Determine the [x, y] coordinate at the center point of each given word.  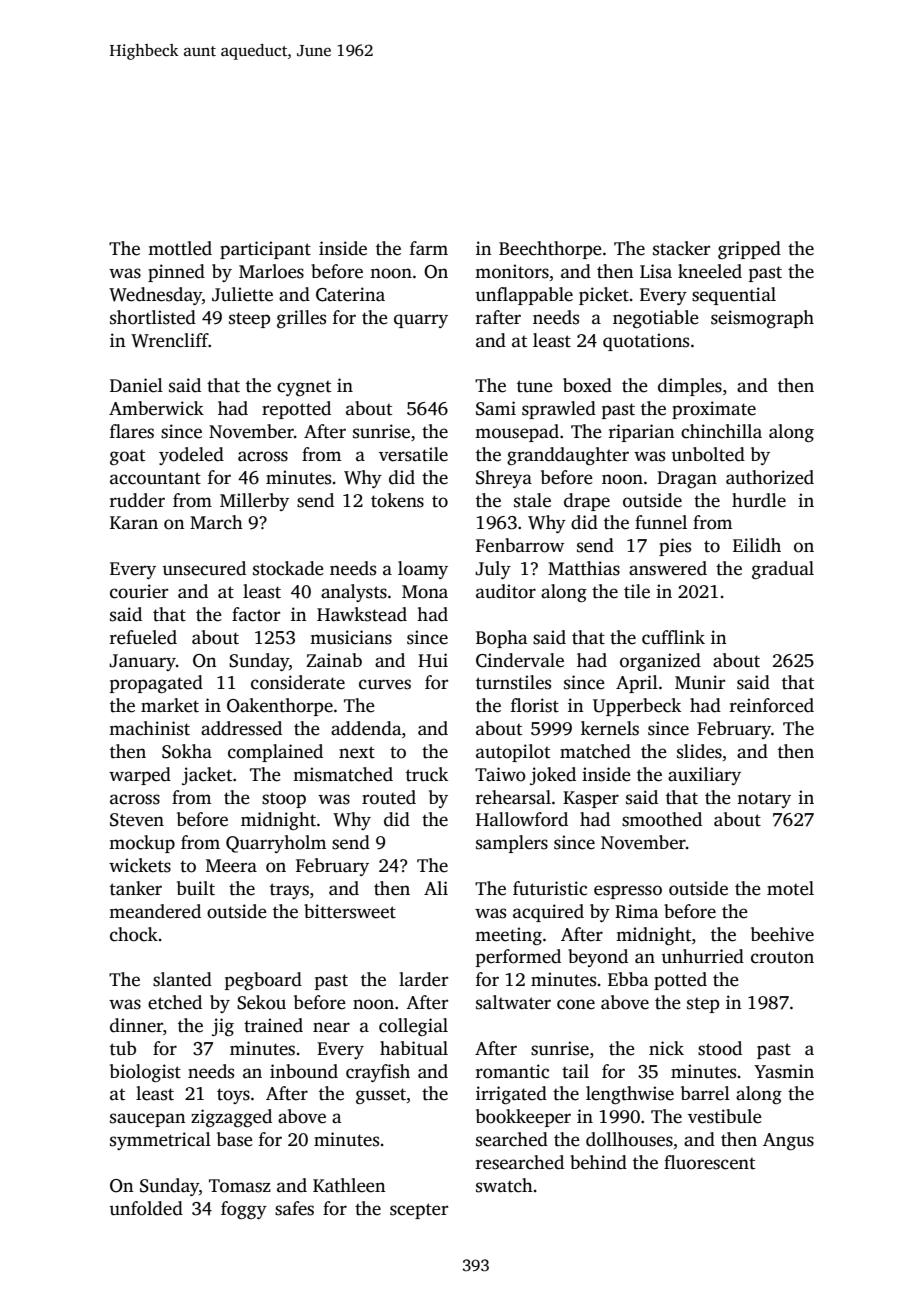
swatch [504, 1185]
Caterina [350, 294]
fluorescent [709, 1162]
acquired [548, 913]
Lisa [656, 271]
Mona [425, 592]
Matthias [584, 568]
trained [273, 1025]
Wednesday [155, 296]
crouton [782, 958]
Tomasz [240, 1186]
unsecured [204, 568]
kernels [610, 728]
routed [389, 797]
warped [140, 776]
